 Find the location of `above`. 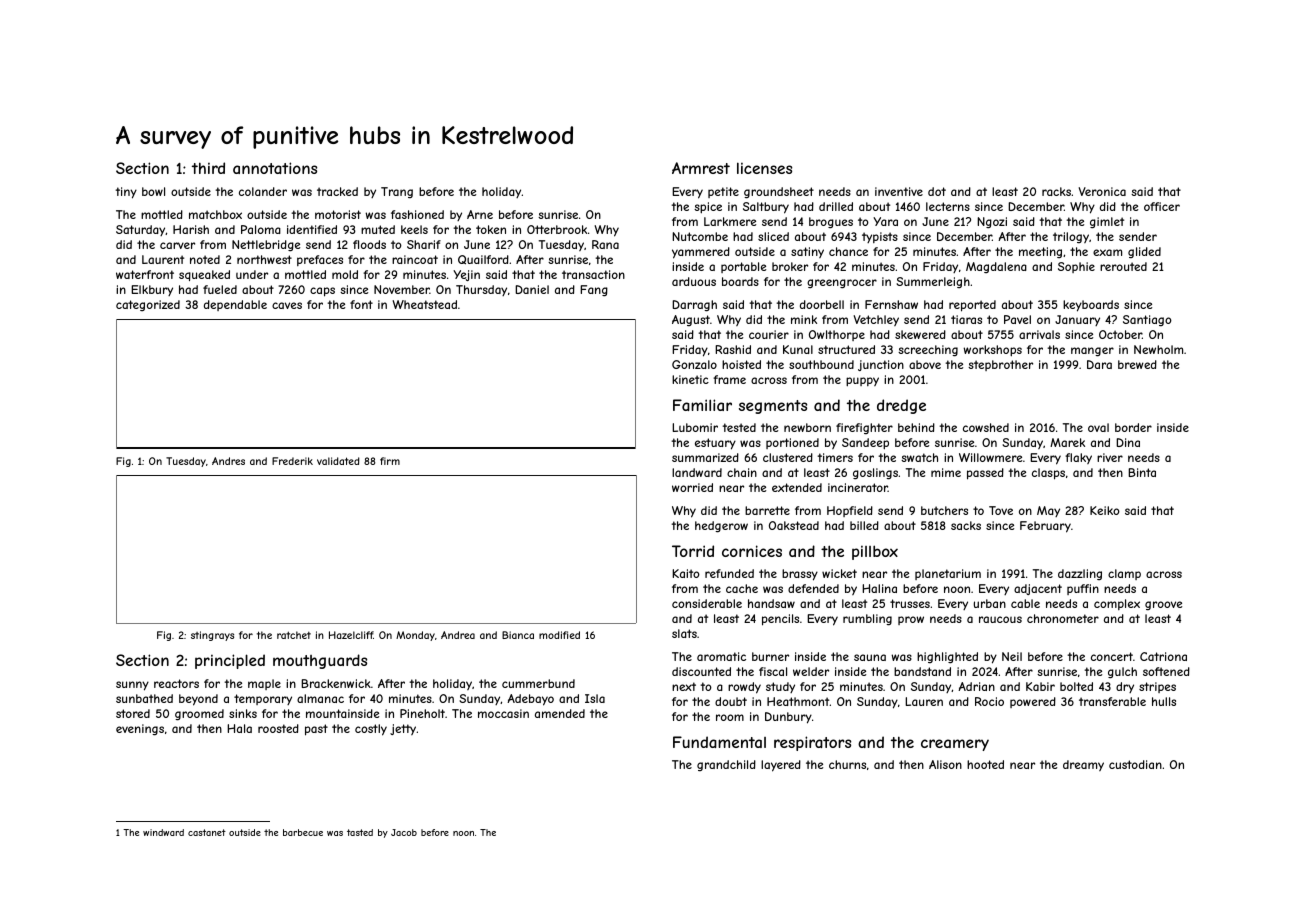

above is located at coordinates (925, 364).
